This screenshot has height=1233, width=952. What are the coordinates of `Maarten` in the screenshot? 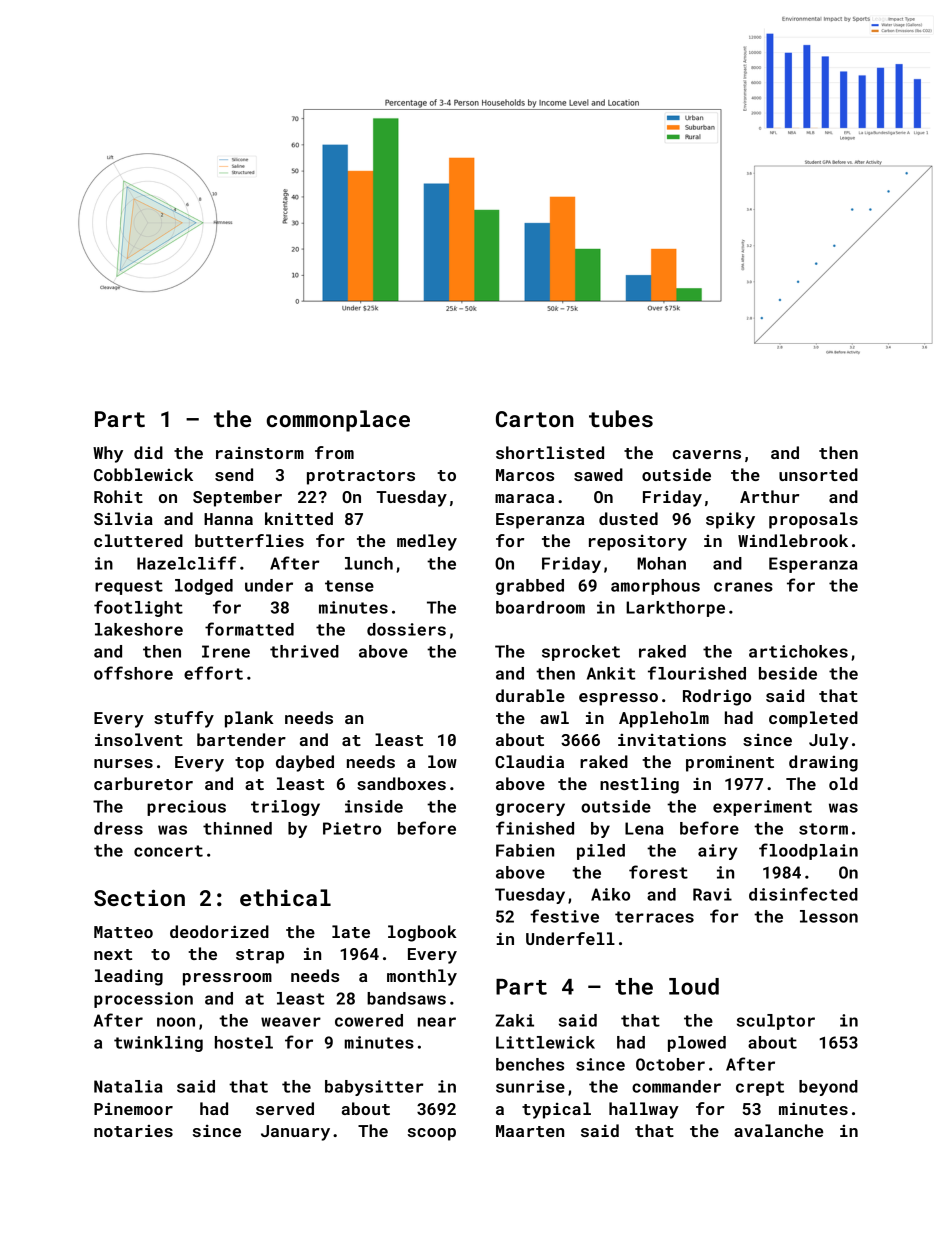 It's located at (530, 1131).
